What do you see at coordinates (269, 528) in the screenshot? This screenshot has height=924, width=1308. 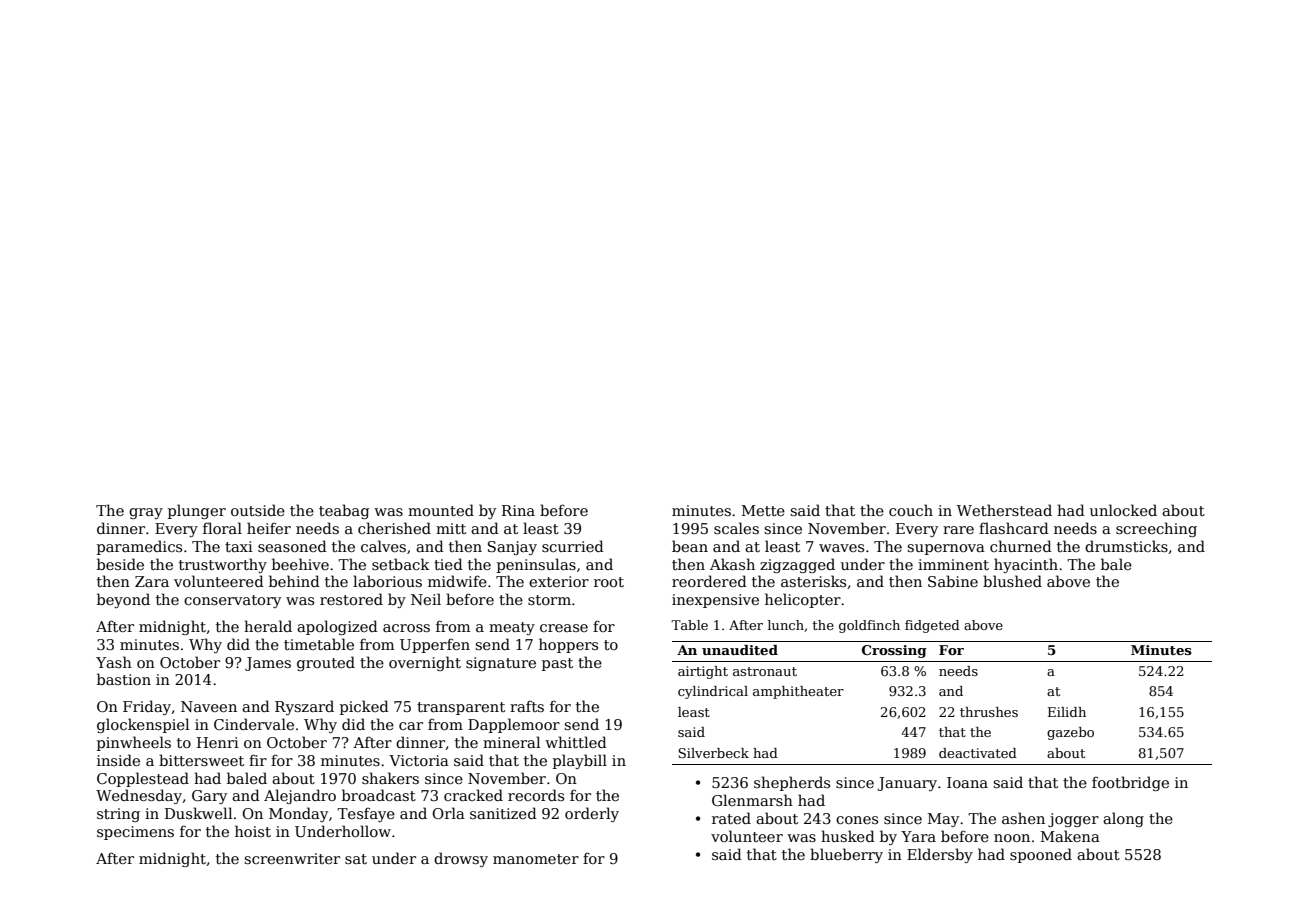 I see `heifer` at bounding box center [269, 528].
